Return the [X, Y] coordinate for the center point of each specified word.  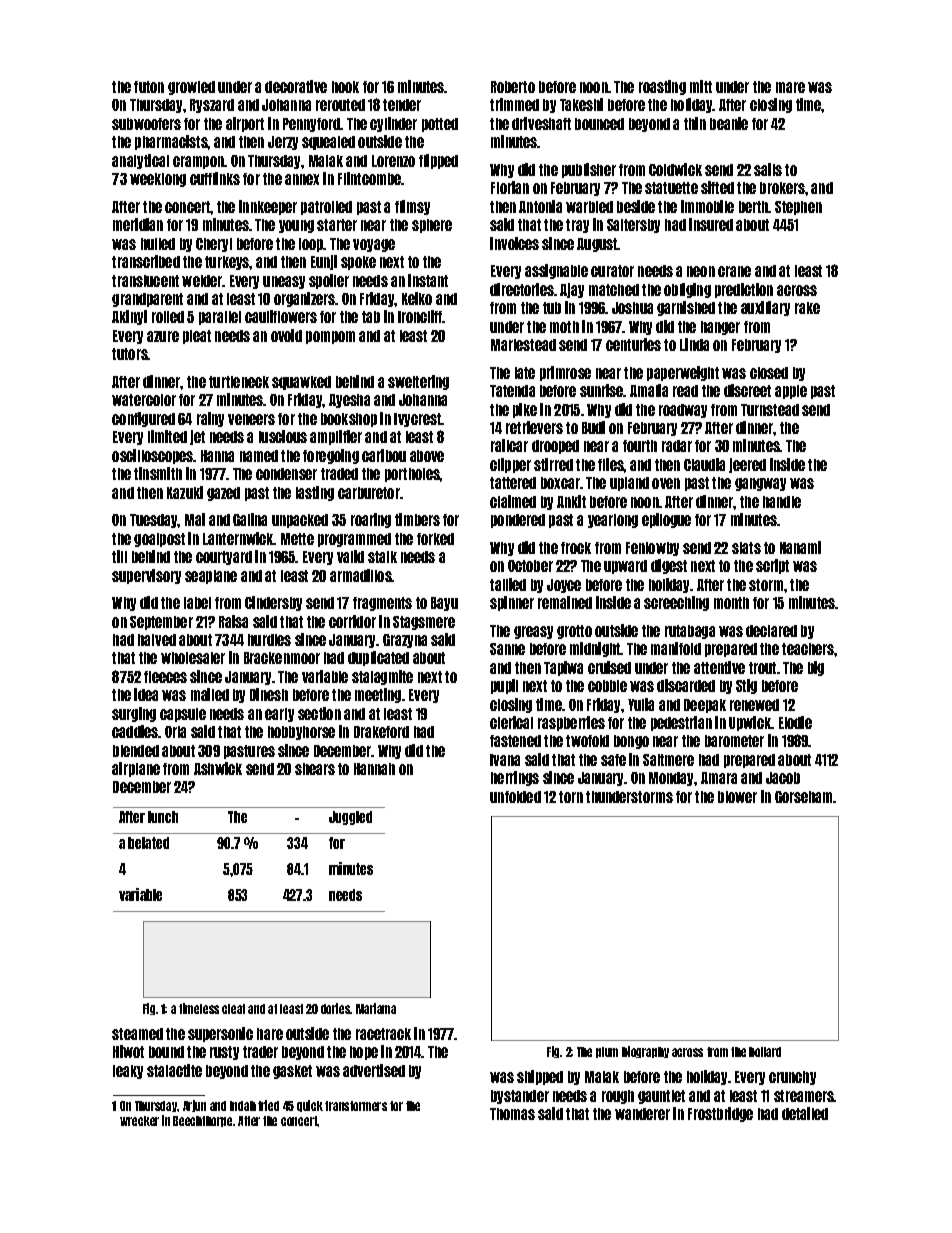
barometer [734, 741]
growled [191, 88]
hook [345, 87]
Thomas [512, 1114]
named [259, 456]
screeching [676, 603]
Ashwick [218, 768]
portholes [412, 475]
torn [571, 797]
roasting [662, 87]
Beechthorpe [202, 1121]
